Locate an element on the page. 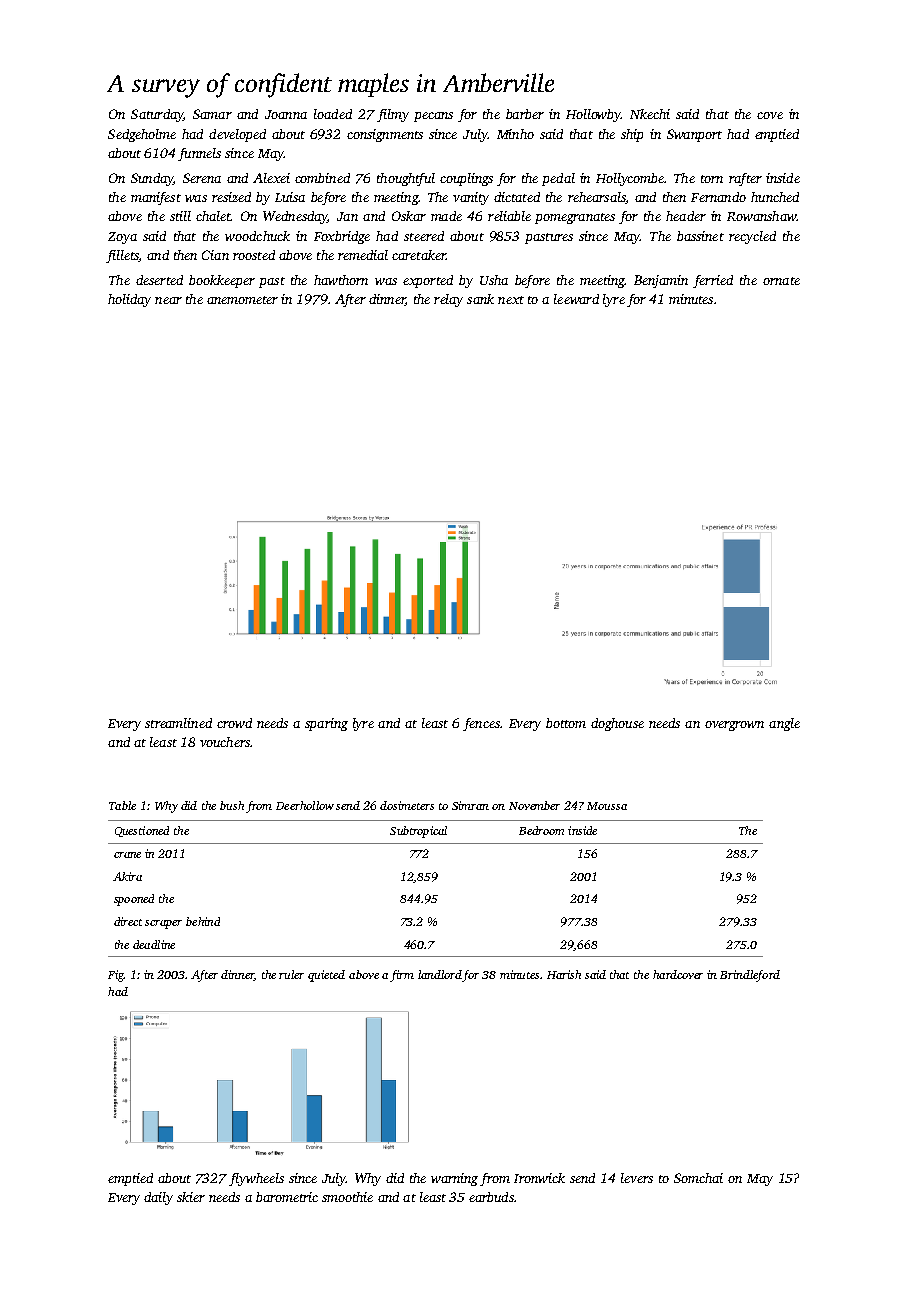 The image size is (908, 1316). bottom is located at coordinates (566, 723).
